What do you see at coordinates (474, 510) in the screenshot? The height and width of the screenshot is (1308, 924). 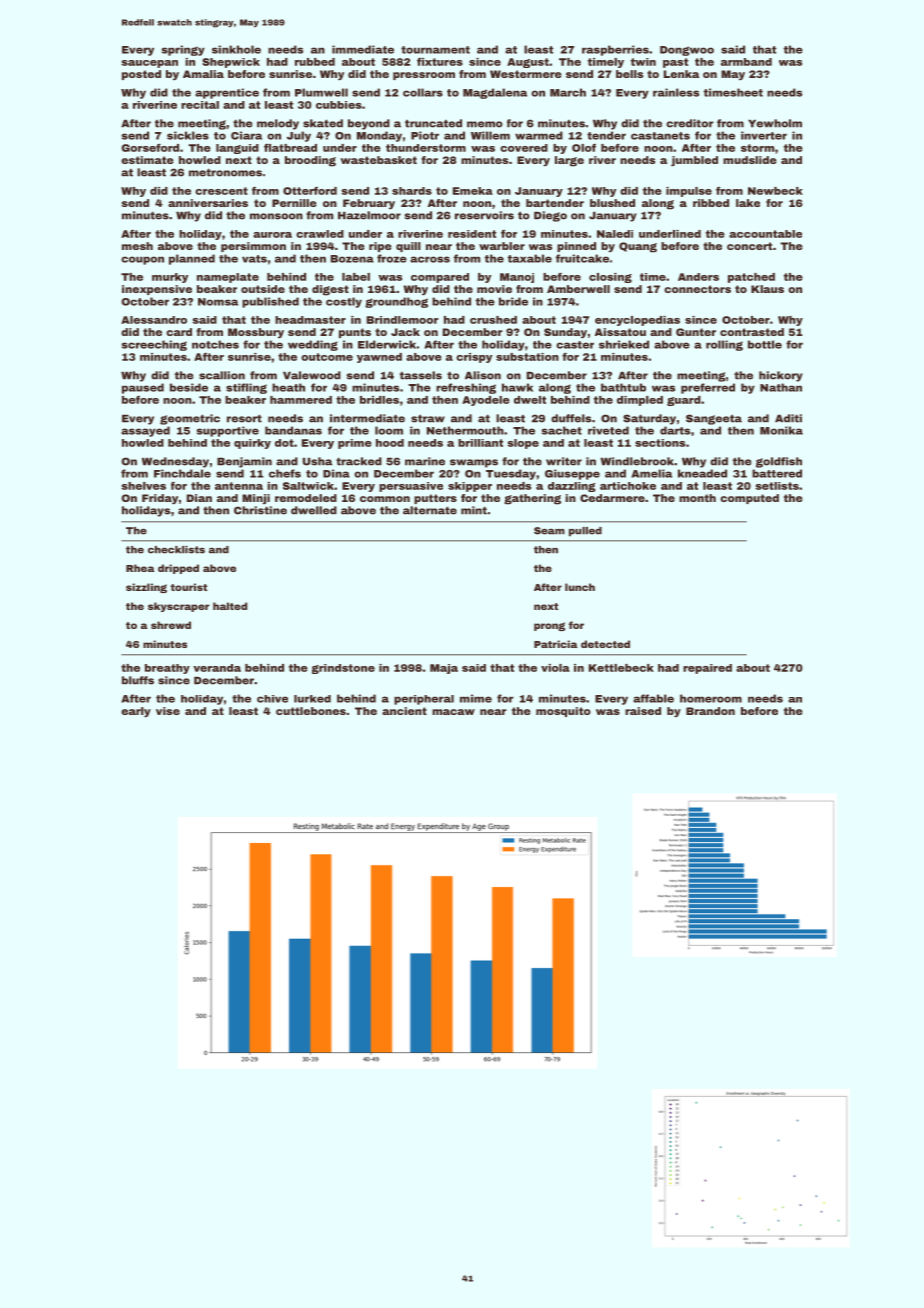 I see `mint` at bounding box center [474, 510].
